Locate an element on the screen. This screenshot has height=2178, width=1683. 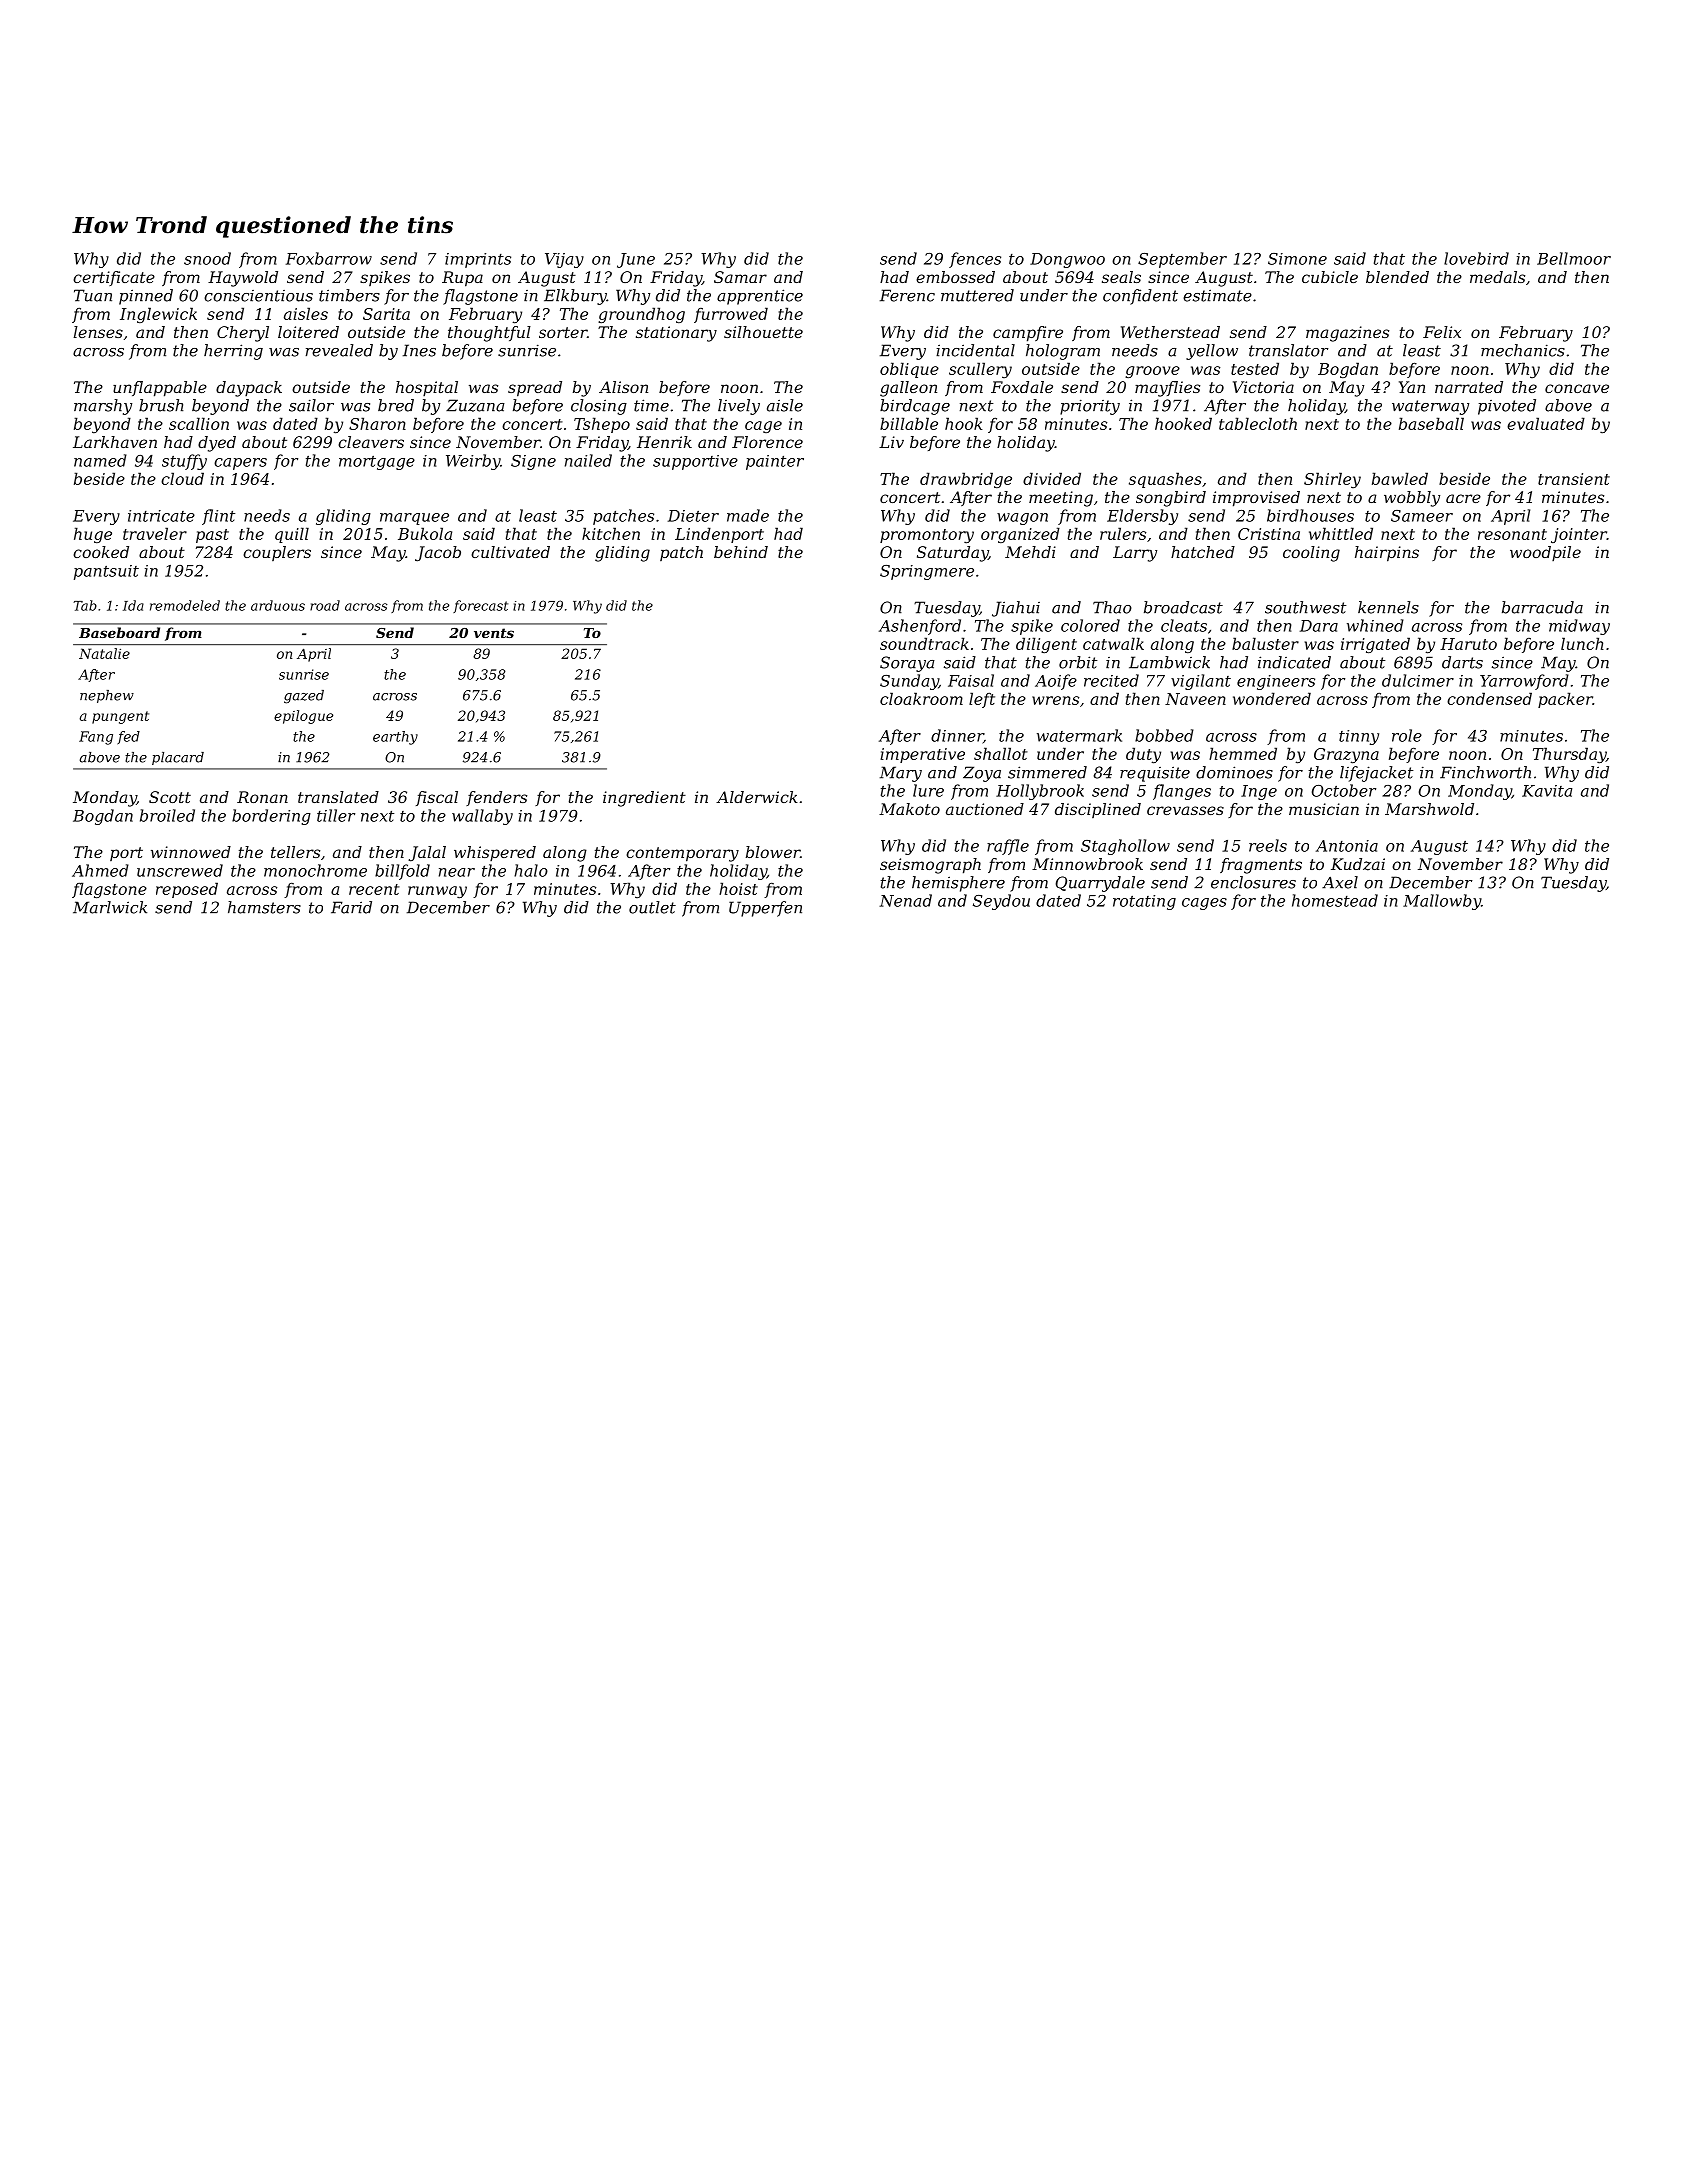
Thao is located at coordinates (1112, 607).
